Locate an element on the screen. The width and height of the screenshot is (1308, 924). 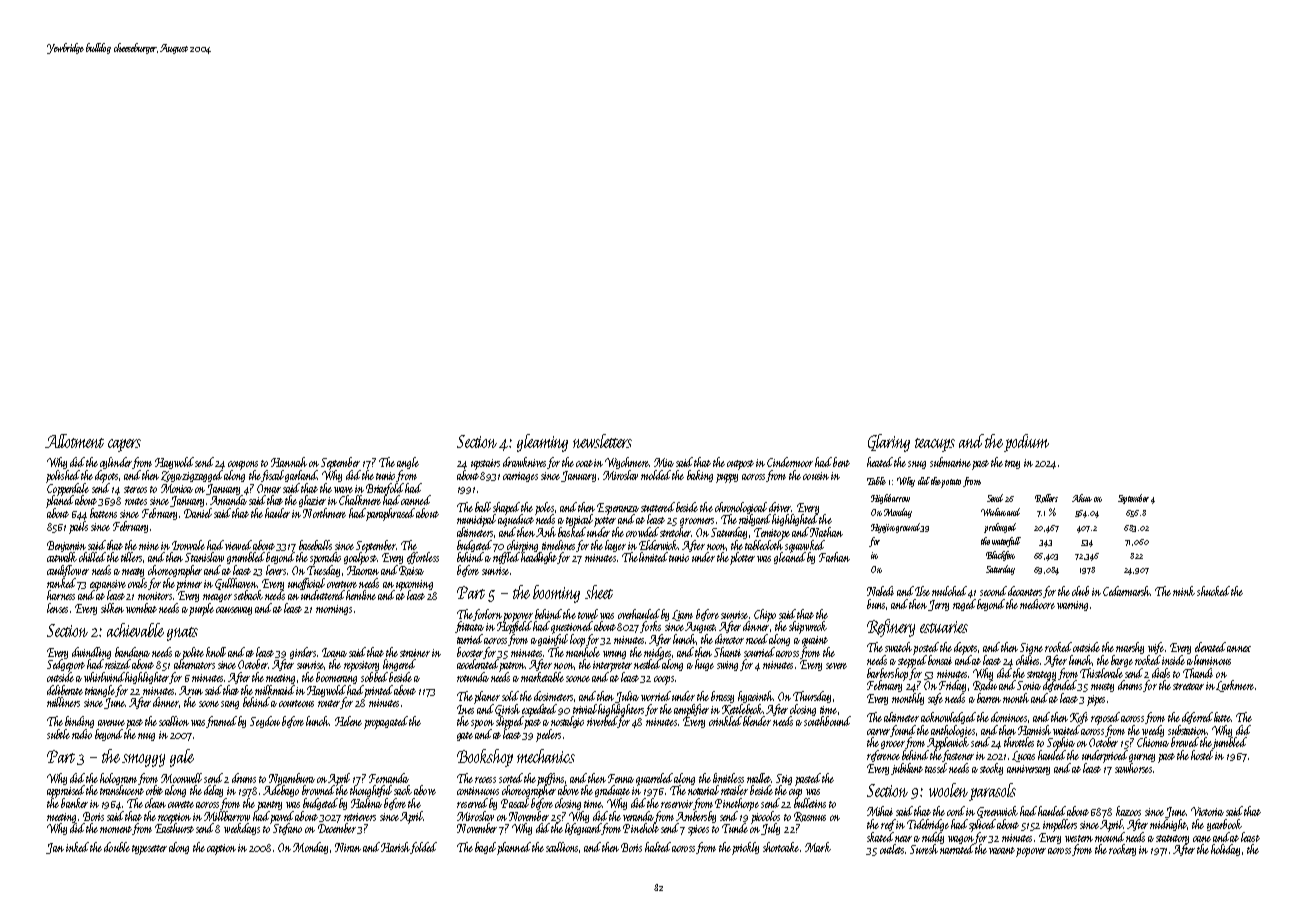
upstairs is located at coordinates (485, 464).
